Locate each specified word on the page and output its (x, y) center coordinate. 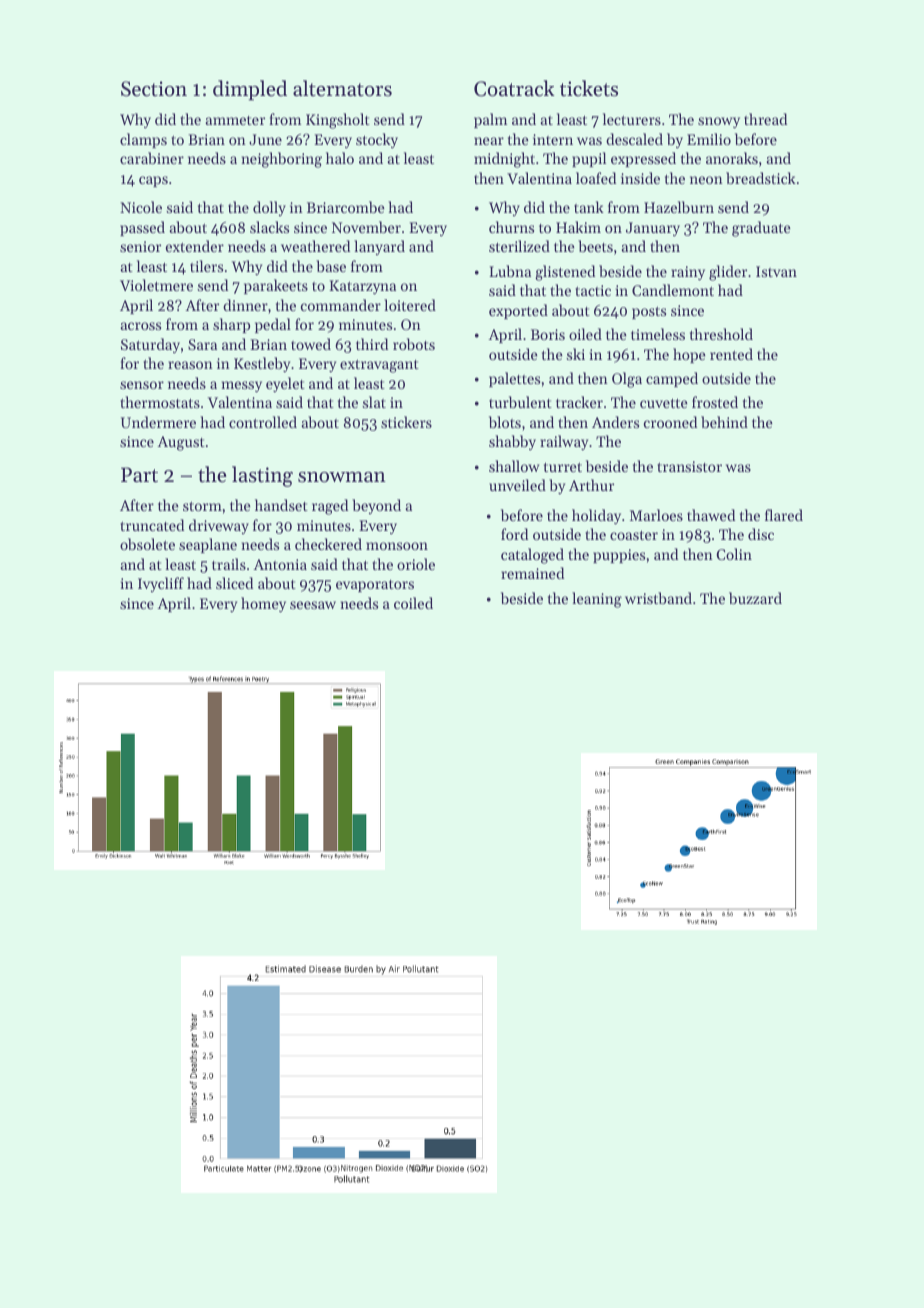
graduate (761, 229)
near (489, 141)
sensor (142, 385)
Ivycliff (161, 584)
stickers (406, 422)
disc (761, 534)
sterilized (519, 246)
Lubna (510, 271)
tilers (206, 266)
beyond (376, 506)
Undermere (158, 422)
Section (154, 89)
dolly (269, 208)
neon (706, 180)
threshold (721, 334)
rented (731, 354)
